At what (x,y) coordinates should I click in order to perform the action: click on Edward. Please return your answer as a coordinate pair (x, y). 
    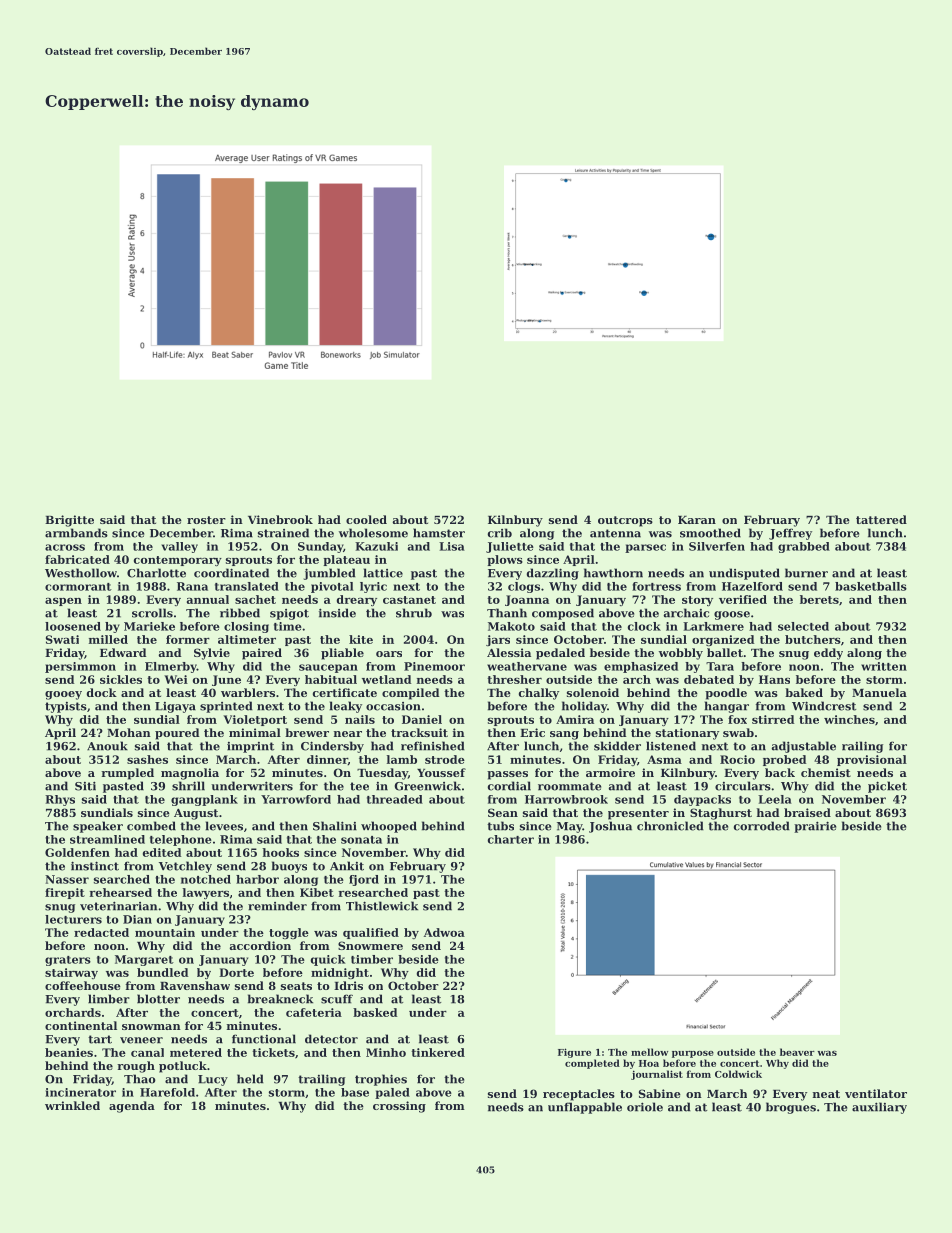
    Looking at the image, I should click on (123, 652).
